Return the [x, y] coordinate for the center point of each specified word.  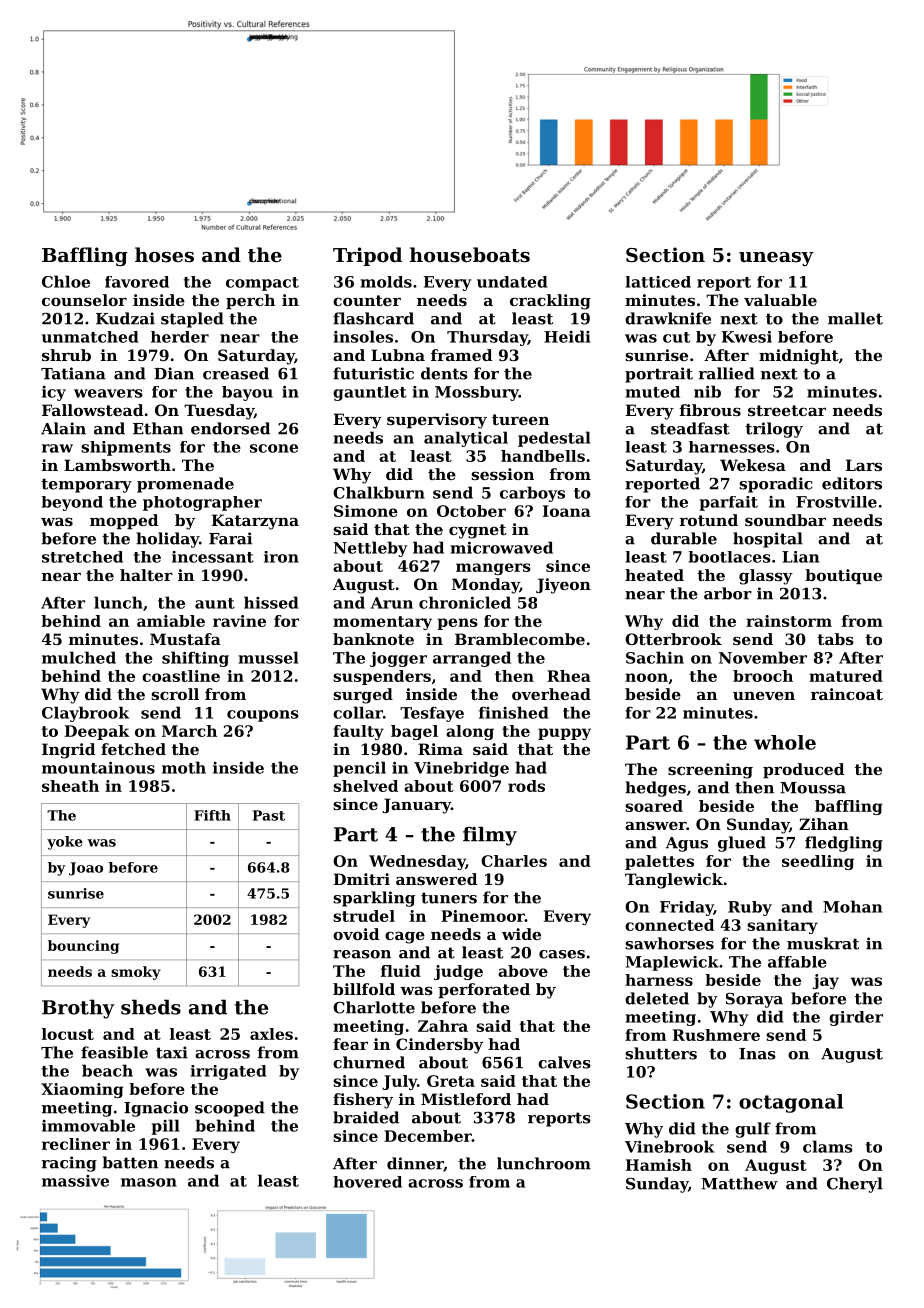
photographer [202, 503]
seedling [818, 862]
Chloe [66, 281]
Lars [864, 465]
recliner [76, 1144]
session [502, 474]
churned [369, 1062]
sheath [70, 786]
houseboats [470, 255]
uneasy [776, 259]
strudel [364, 916]
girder [856, 1018]
